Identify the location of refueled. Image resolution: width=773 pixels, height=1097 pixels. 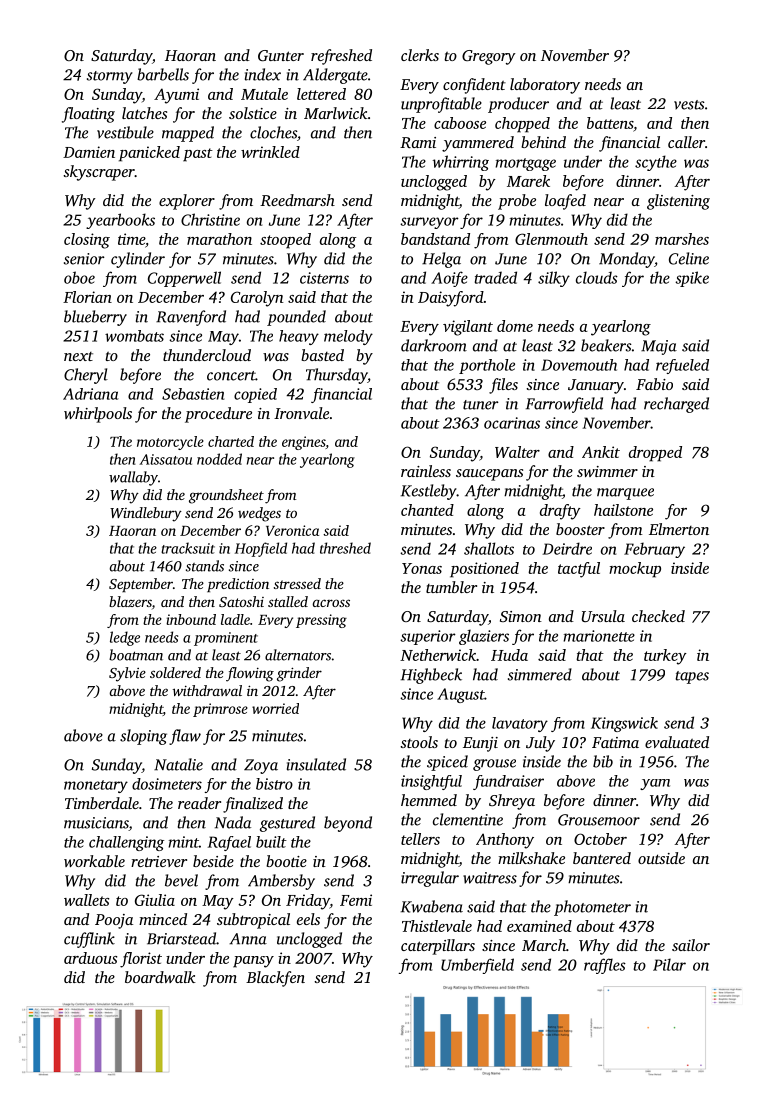
(682, 366).
